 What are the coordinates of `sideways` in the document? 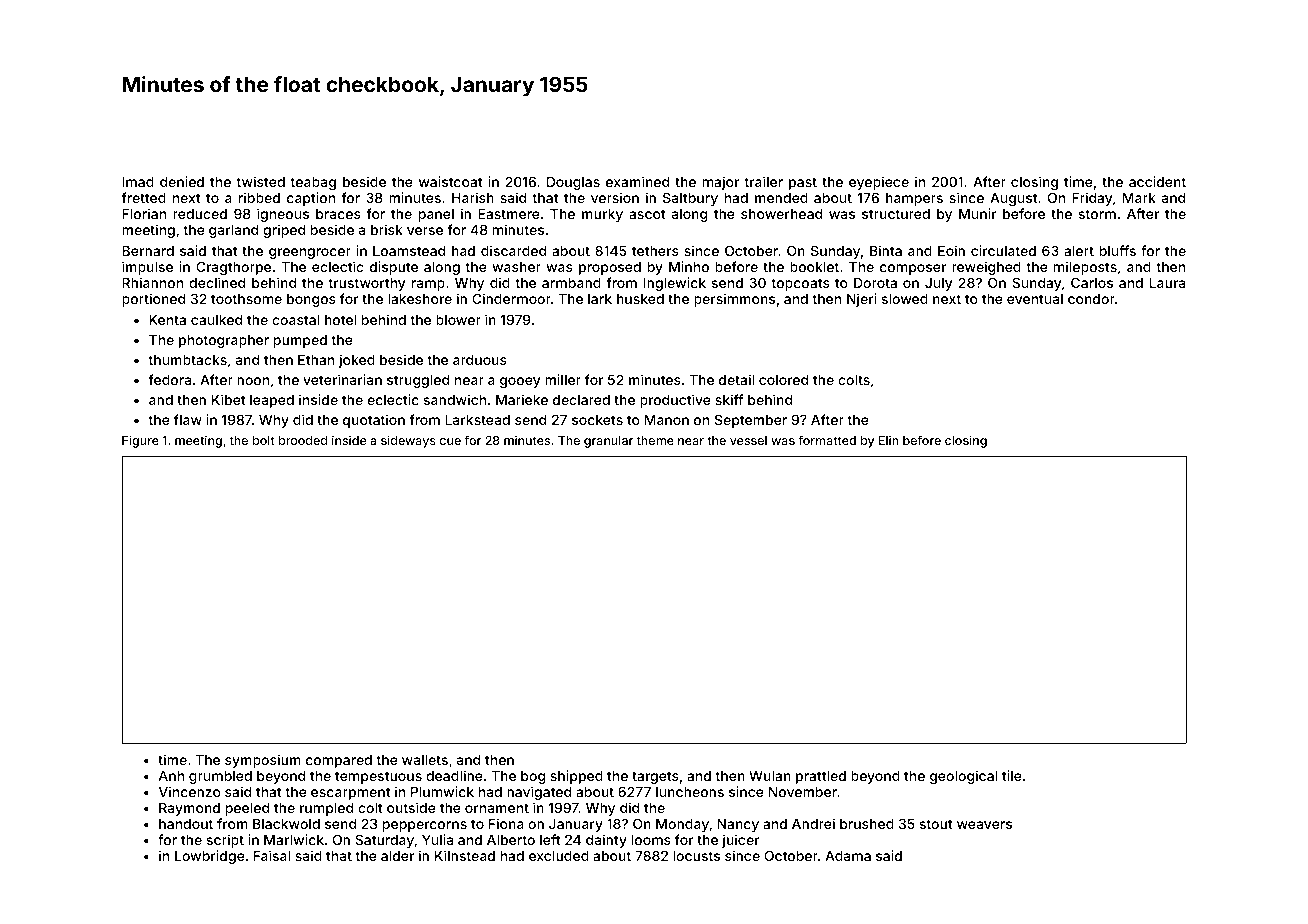 It's located at (408, 441).
